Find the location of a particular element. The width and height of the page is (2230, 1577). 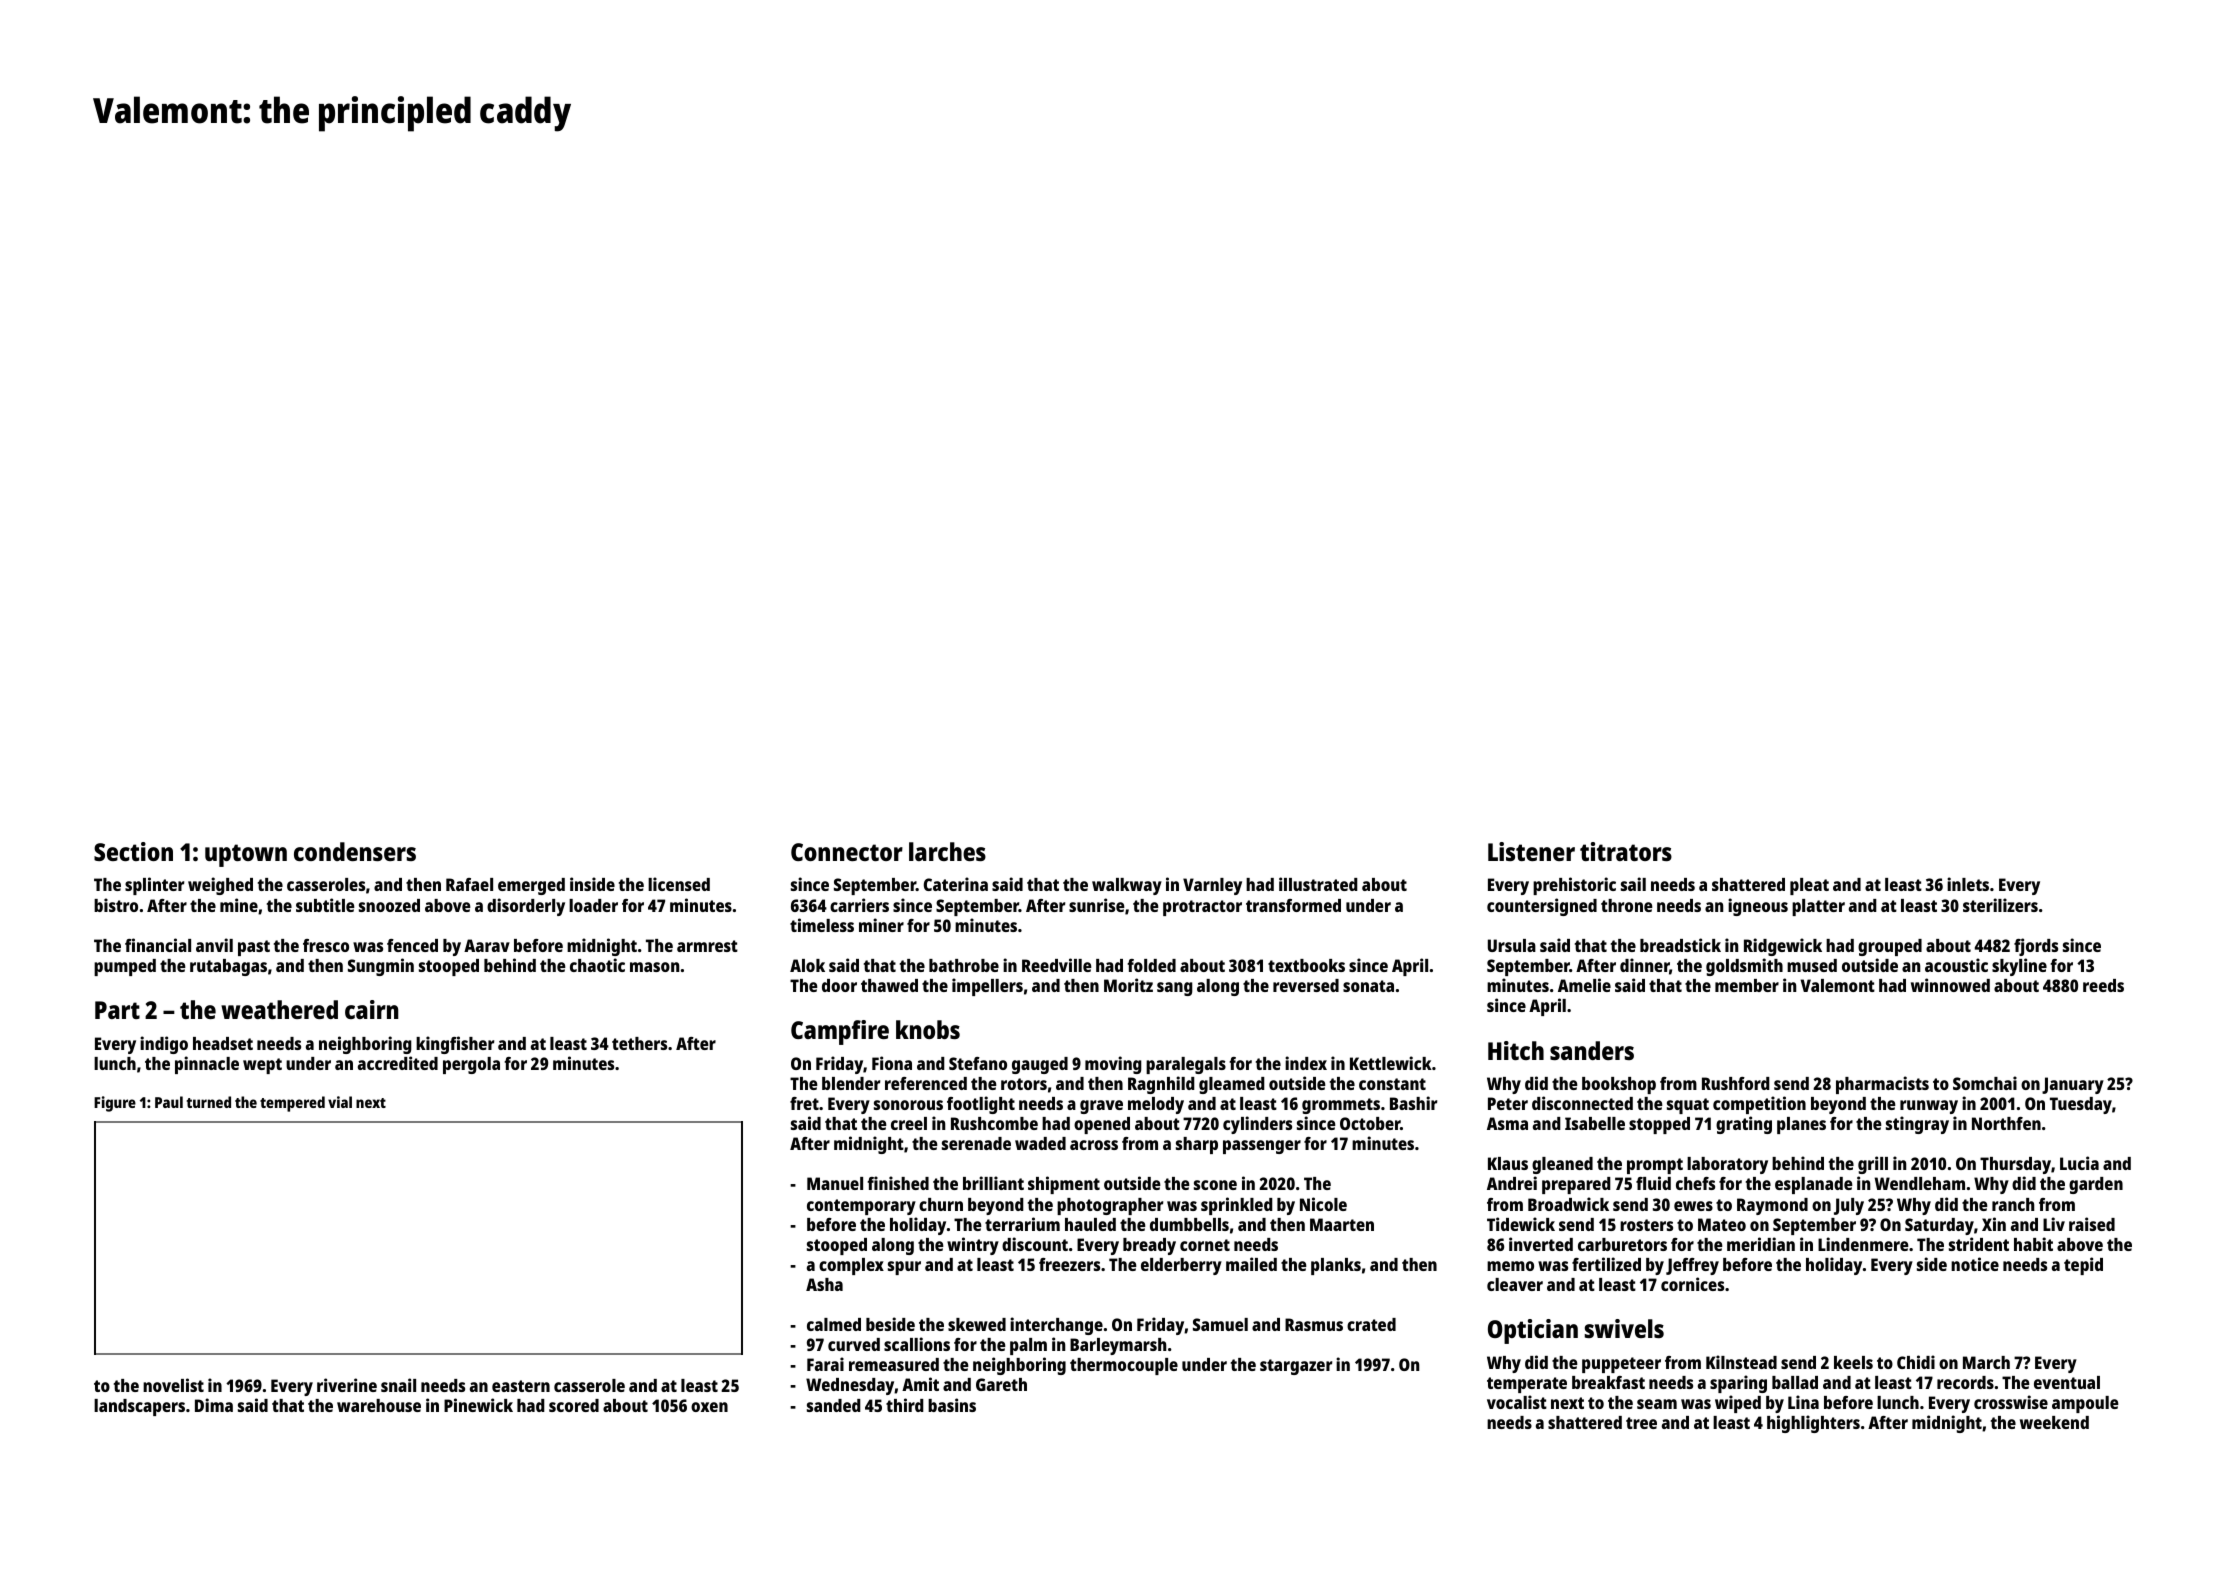

larches is located at coordinates (947, 851).
